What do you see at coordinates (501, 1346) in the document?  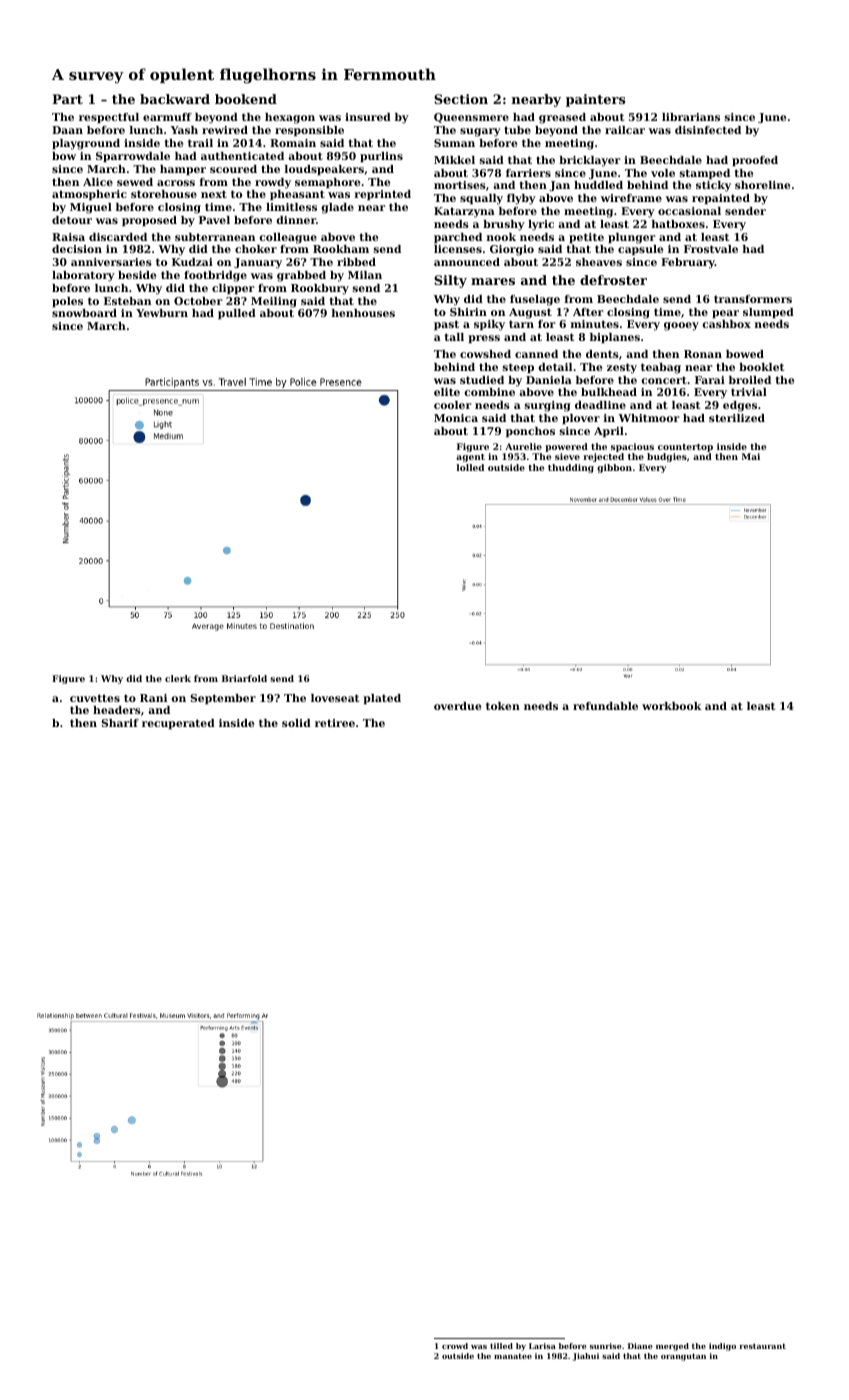 I see `tilled` at bounding box center [501, 1346].
